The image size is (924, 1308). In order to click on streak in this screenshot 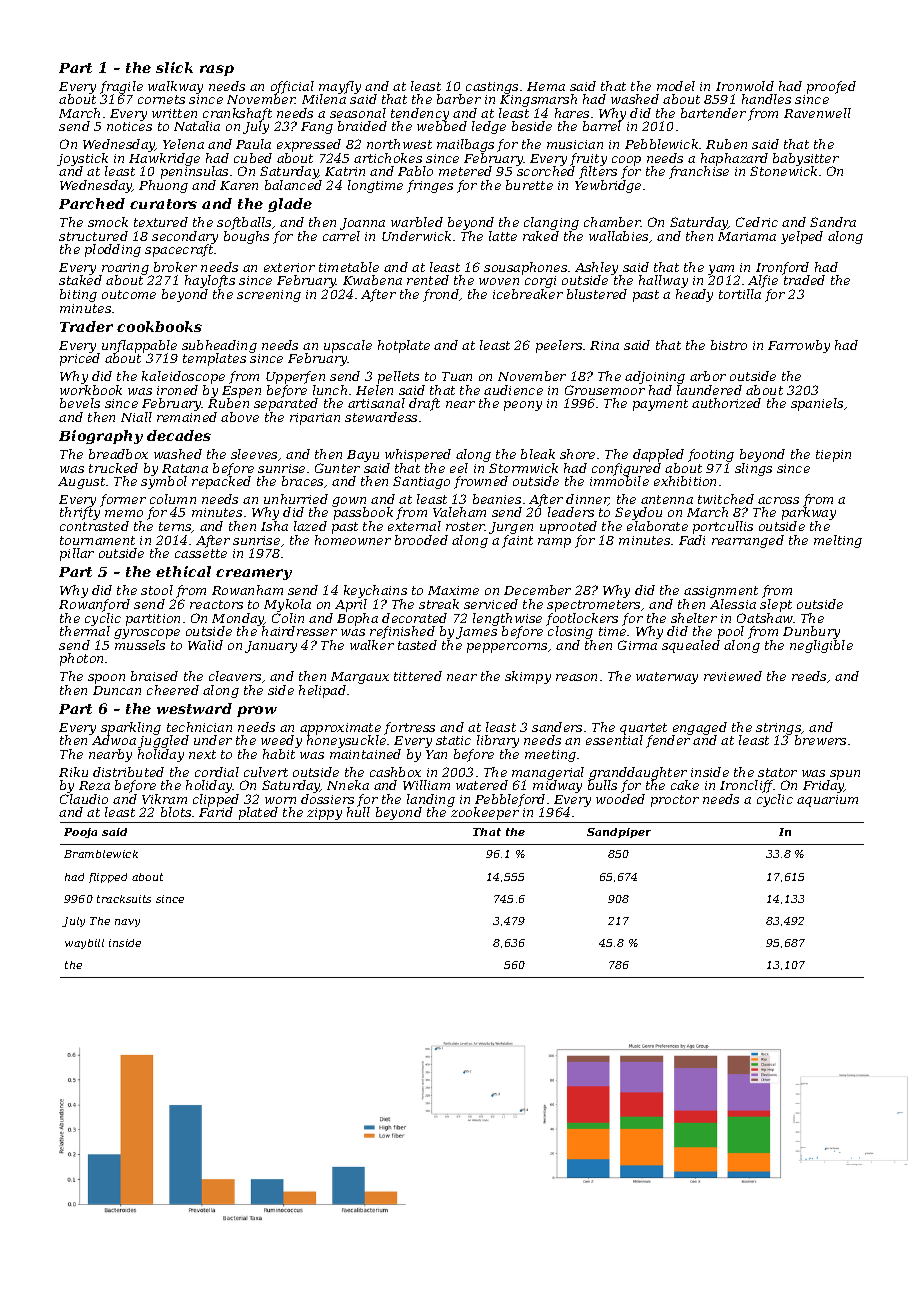, I will do `click(439, 604)`.
